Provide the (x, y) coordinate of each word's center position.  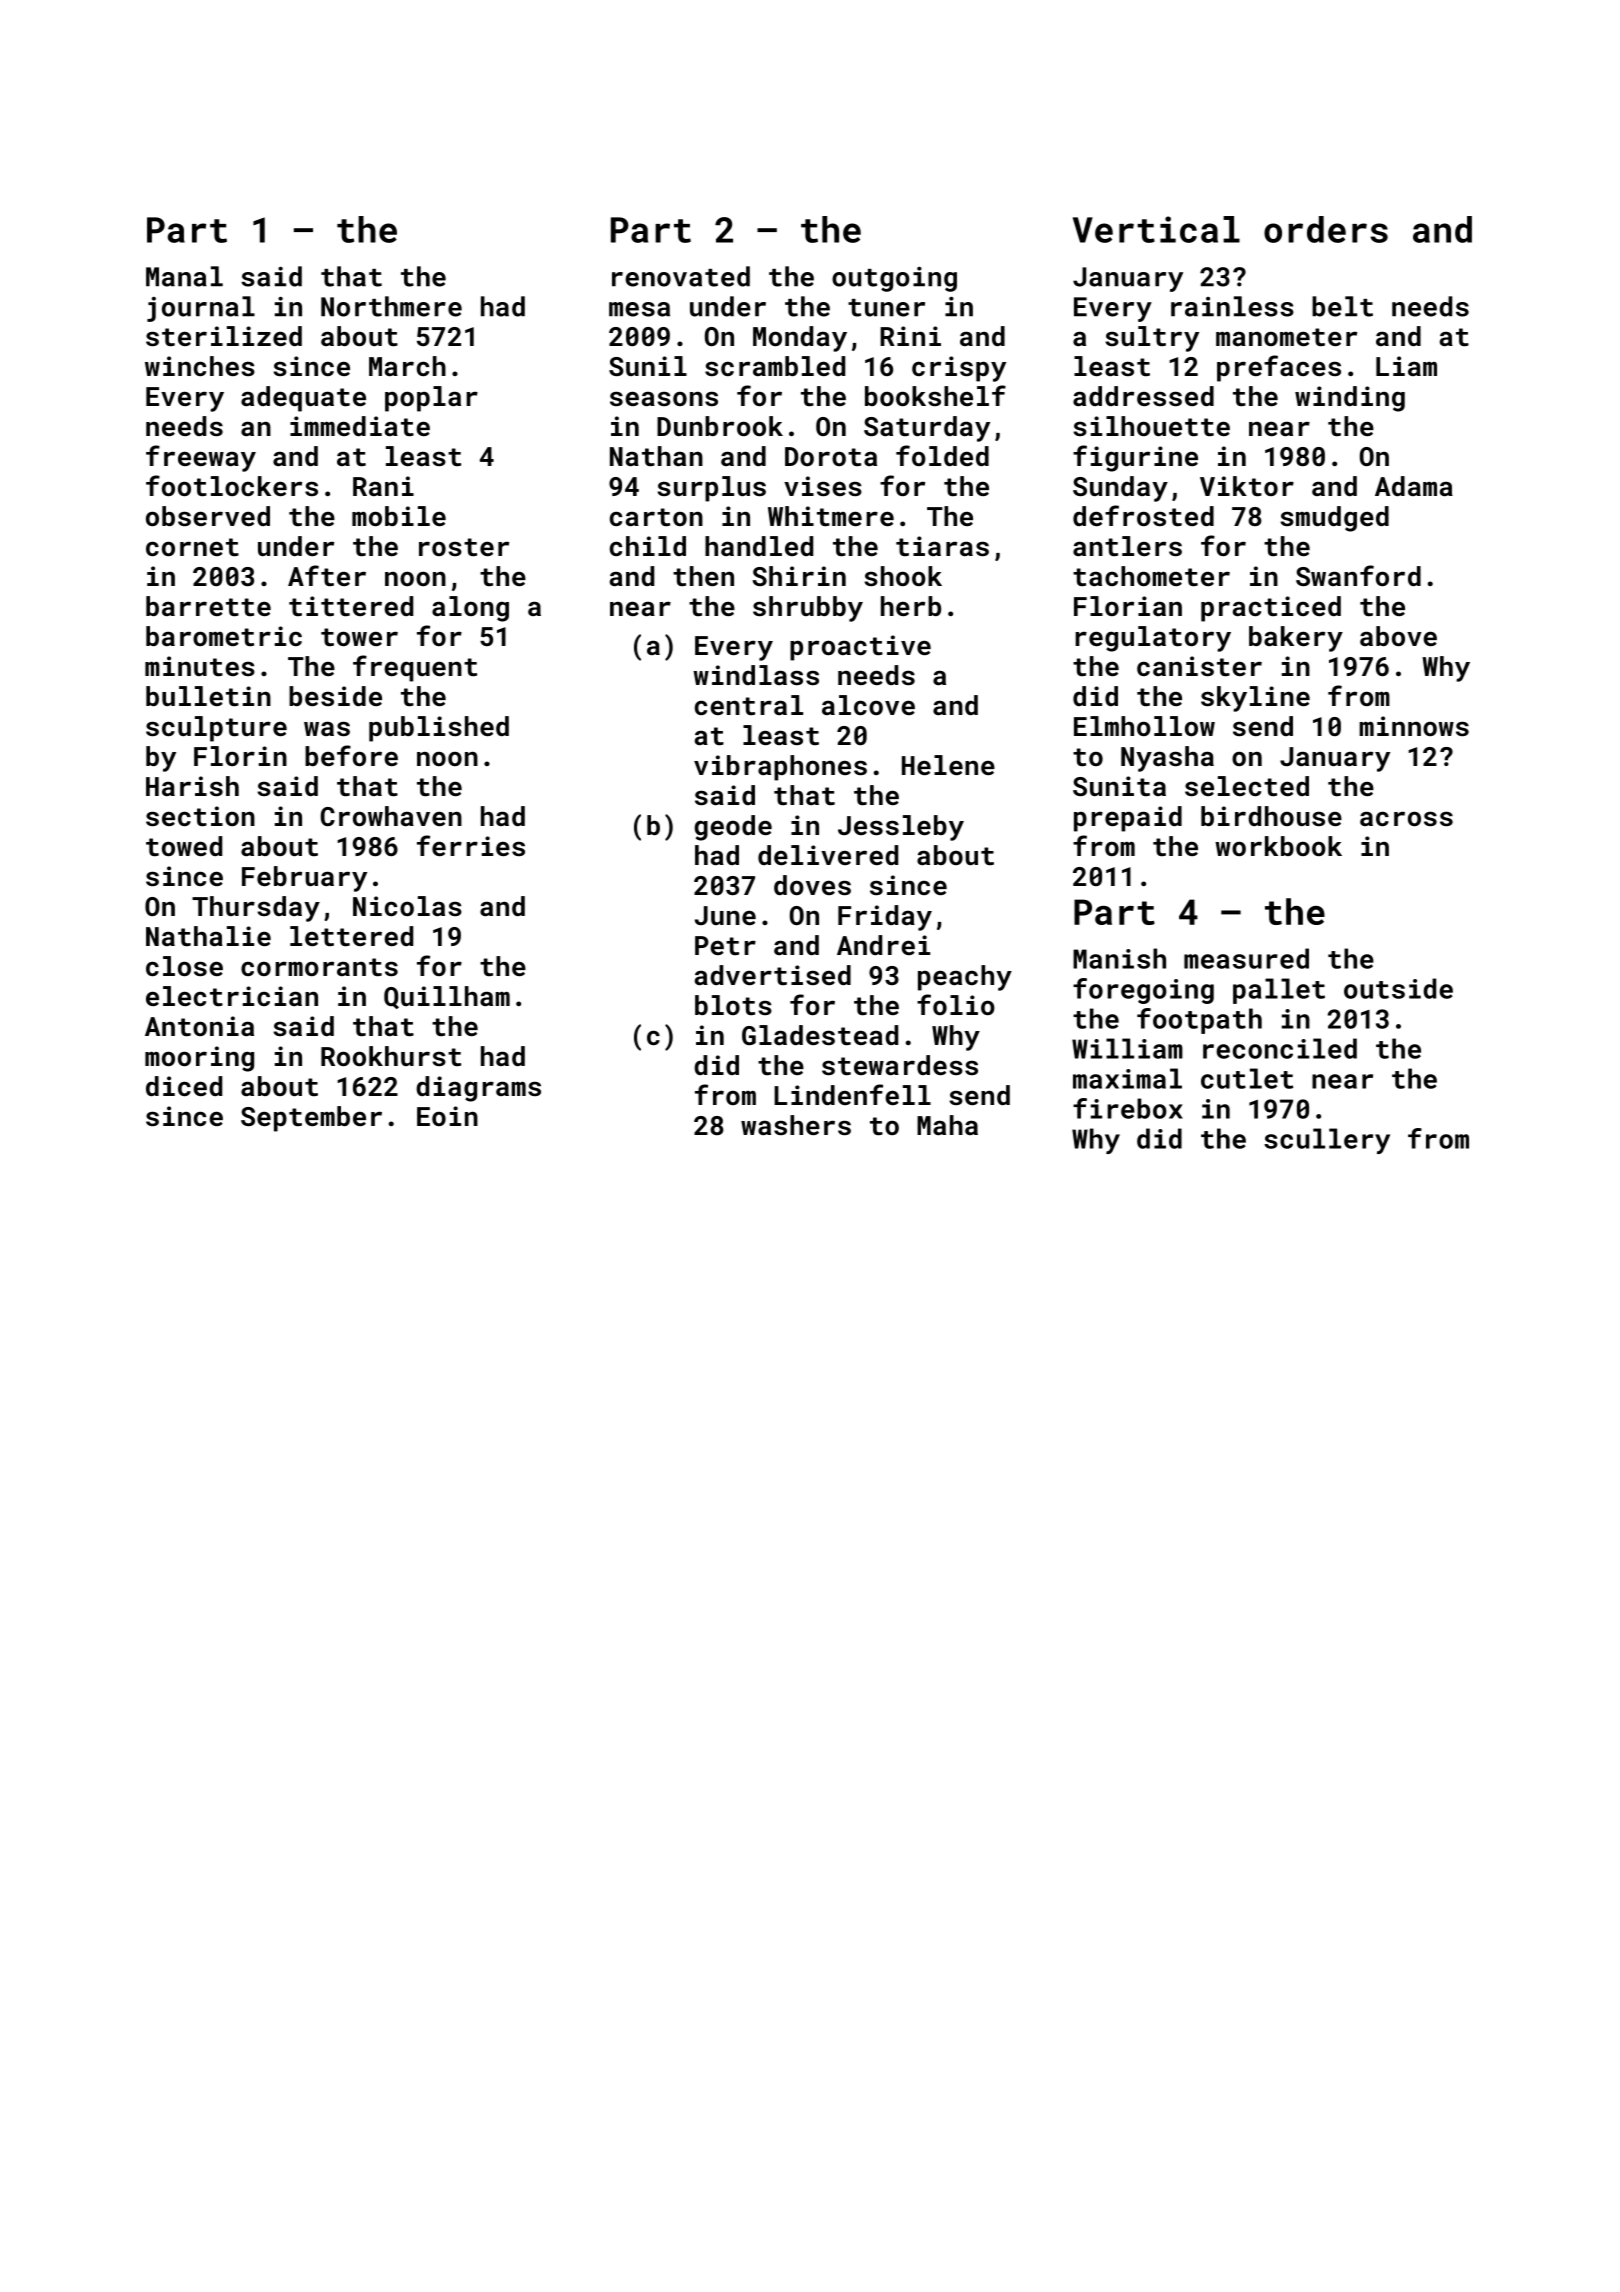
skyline (1255, 699)
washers (796, 1125)
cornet (192, 547)
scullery (1327, 1141)
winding (1350, 399)
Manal (184, 276)
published (439, 729)
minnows (1414, 726)
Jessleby (901, 828)
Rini (910, 336)
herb (911, 606)
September (311, 1119)
